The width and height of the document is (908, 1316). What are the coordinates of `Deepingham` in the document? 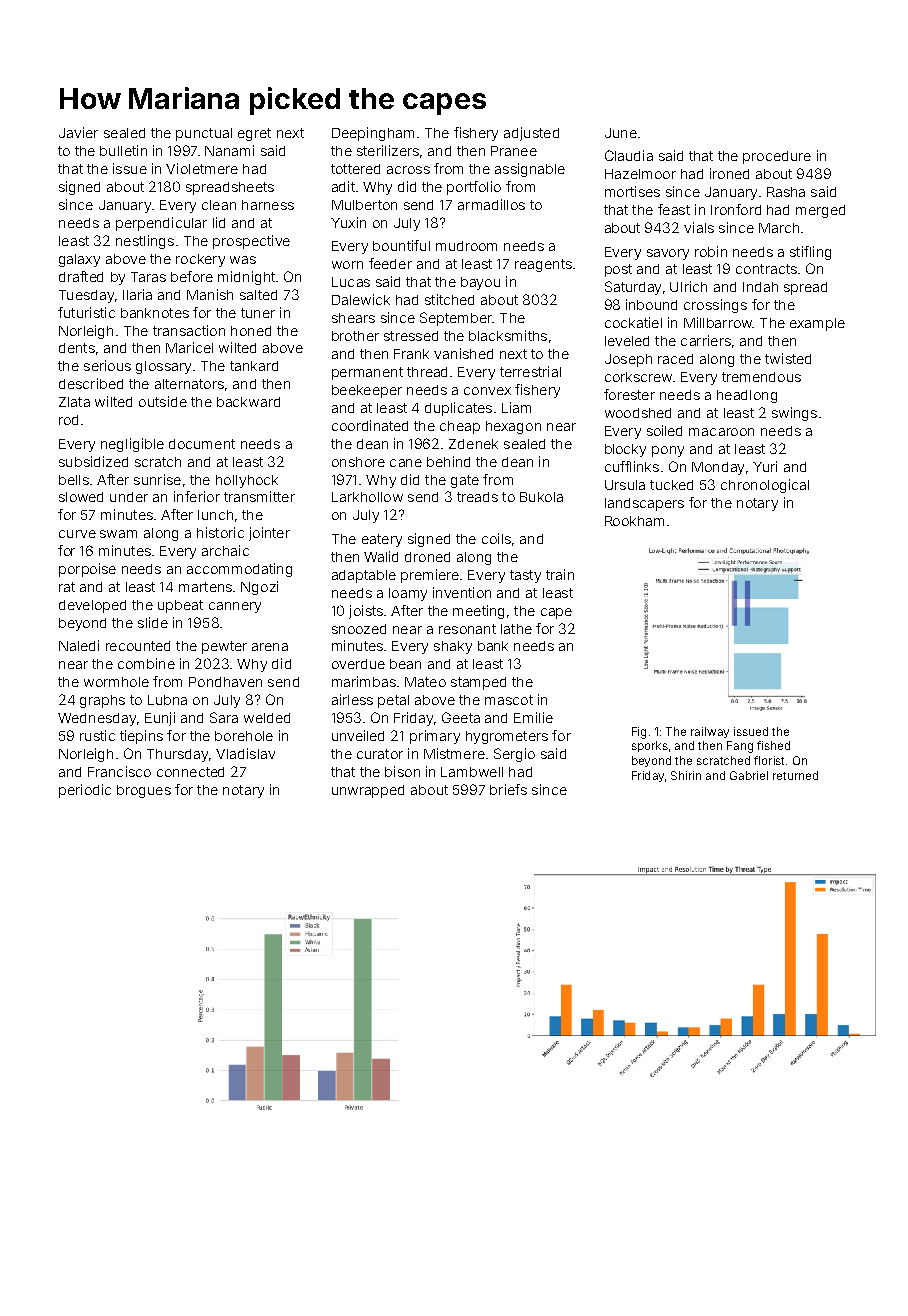 It's located at (373, 134).
